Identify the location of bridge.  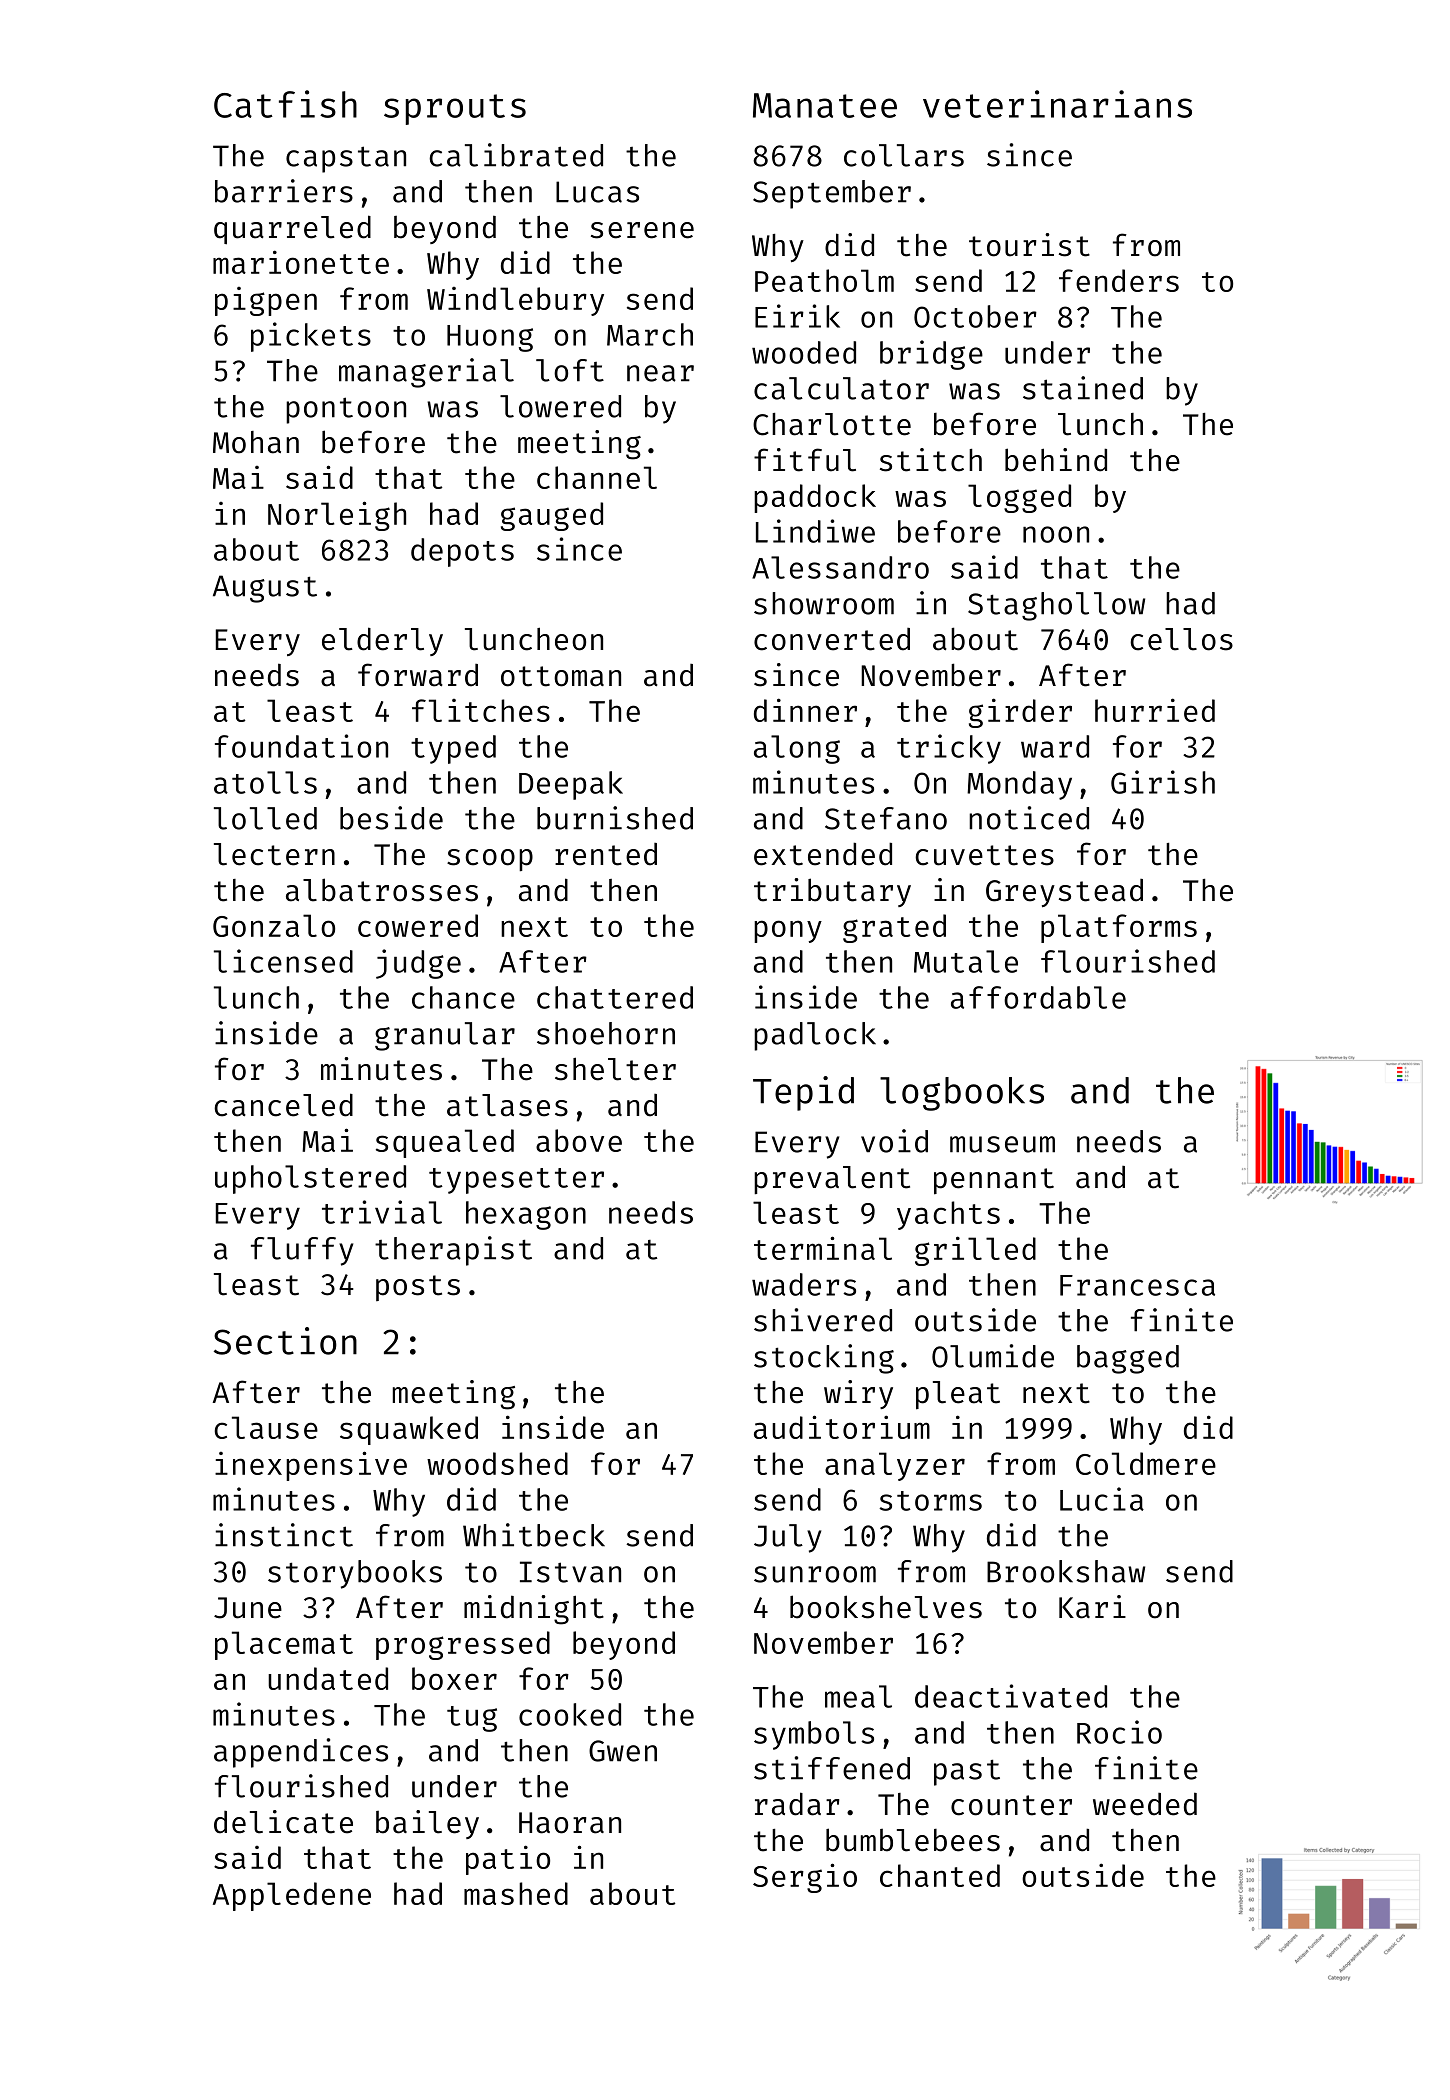
(931, 355).
